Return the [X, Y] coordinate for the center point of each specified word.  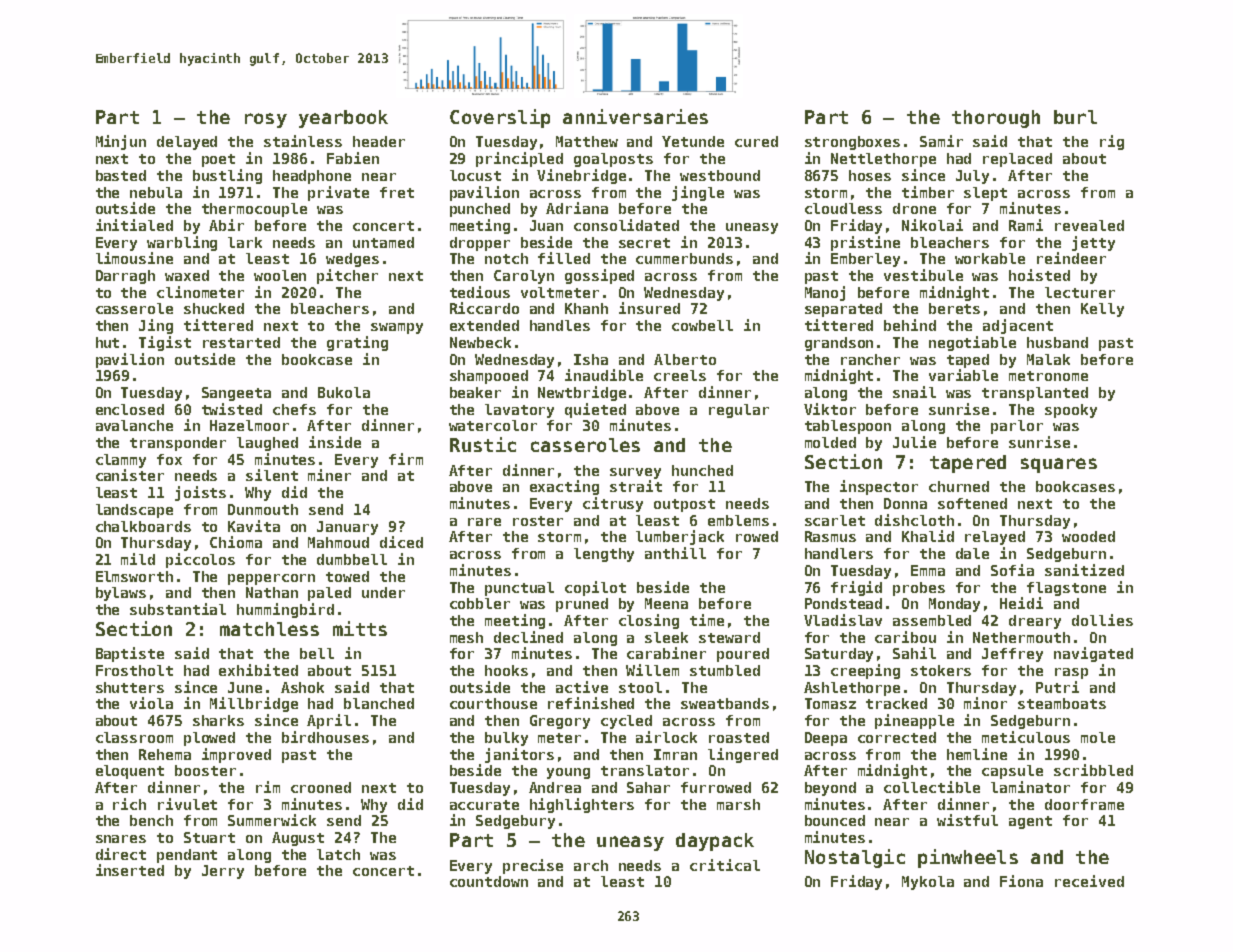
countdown [489, 881]
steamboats [1062, 703]
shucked [214, 308]
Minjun [121, 142]
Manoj [825, 293]
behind [910, 325]
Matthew [587, 141]
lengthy [604, 555]
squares [1059, 465]
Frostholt [134, 670]
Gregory [560, 722]
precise [533, 866]
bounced [835, 820]
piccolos [200, 560]
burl [1075, 117]
